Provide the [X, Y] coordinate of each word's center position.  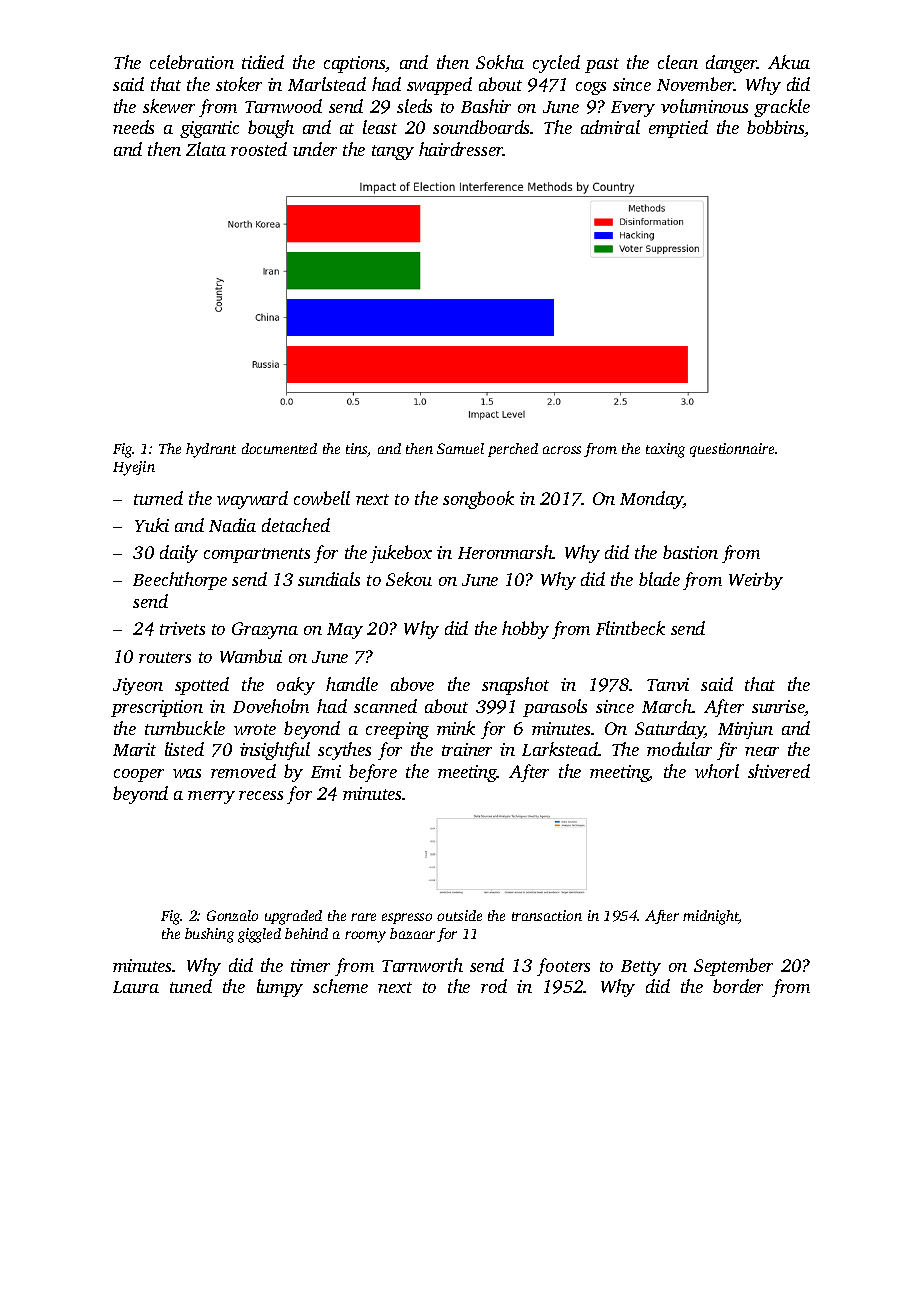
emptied [678, 129]
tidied [263, 62]
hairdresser [461, 149]
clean [678, 62]
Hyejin [134, 468]
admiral [610, 127]
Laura [136, 987]
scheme [340, 986]
